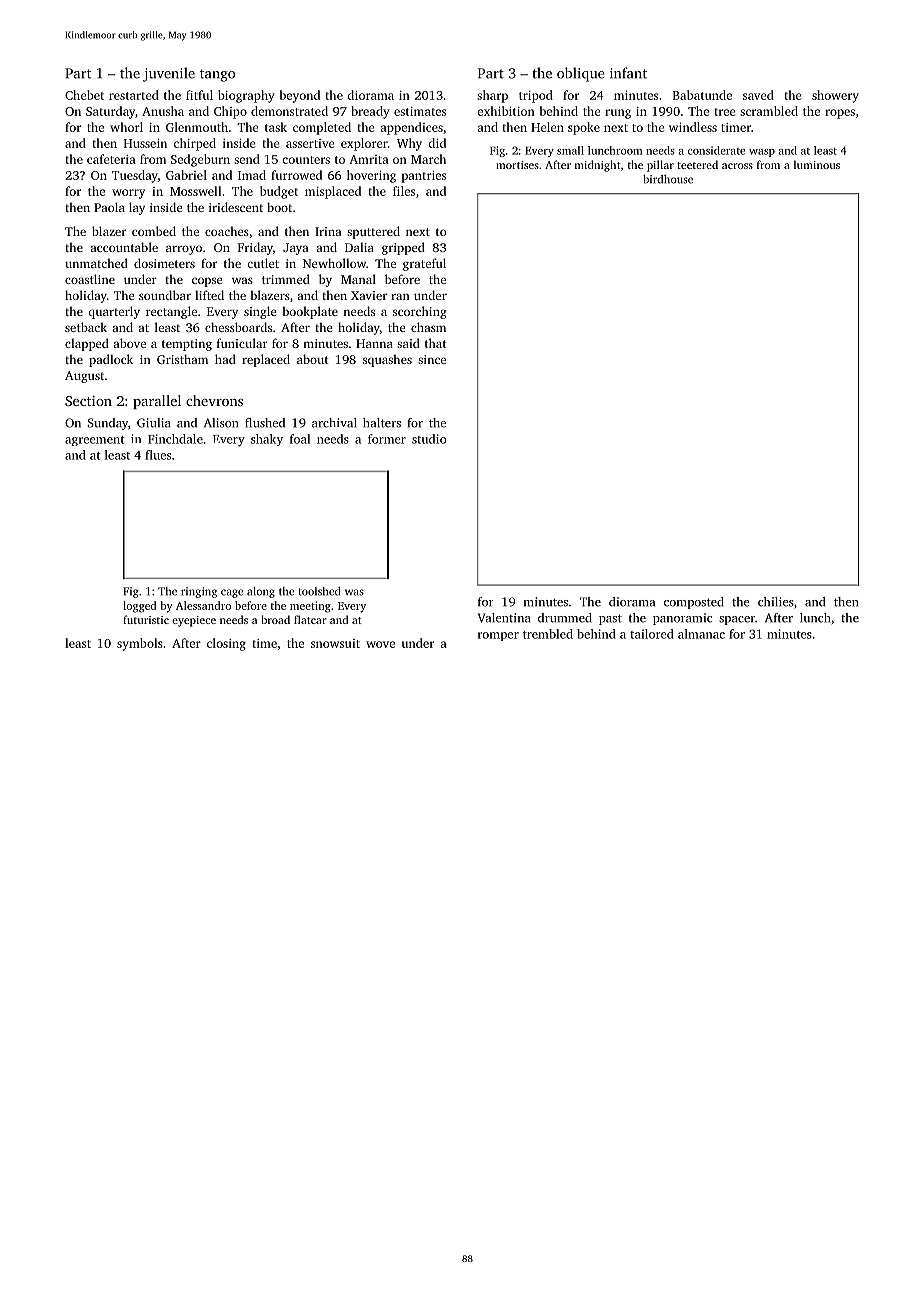 Image resolution: width=924 pixels, height=1308 pixels. What do you see at coordinates (169, 74) in the screenshot?
I see `juvenile` at bounding box center [169, 74].
